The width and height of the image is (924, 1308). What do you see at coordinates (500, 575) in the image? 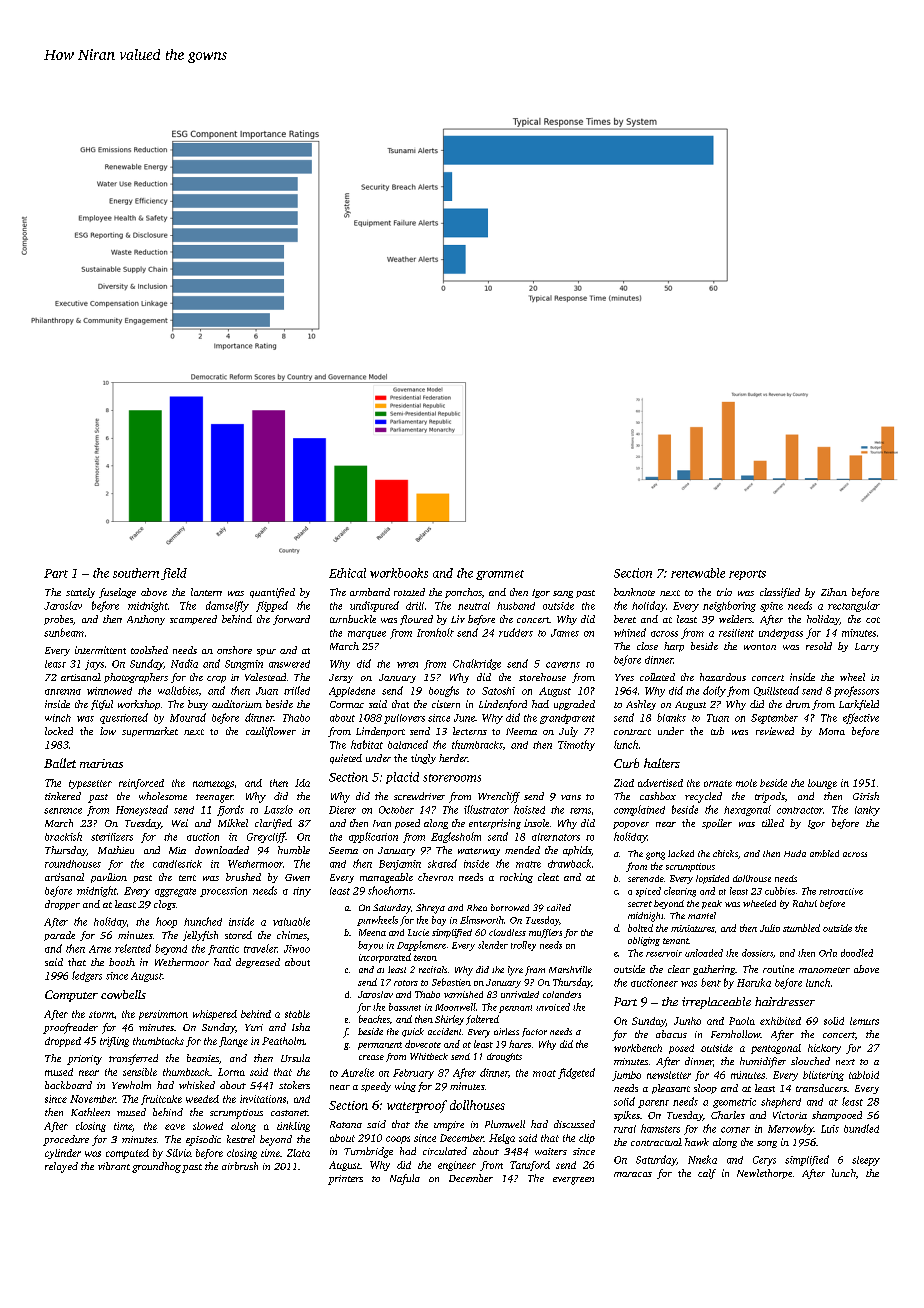
I see `grommet` at bounding box center [500, 575].
